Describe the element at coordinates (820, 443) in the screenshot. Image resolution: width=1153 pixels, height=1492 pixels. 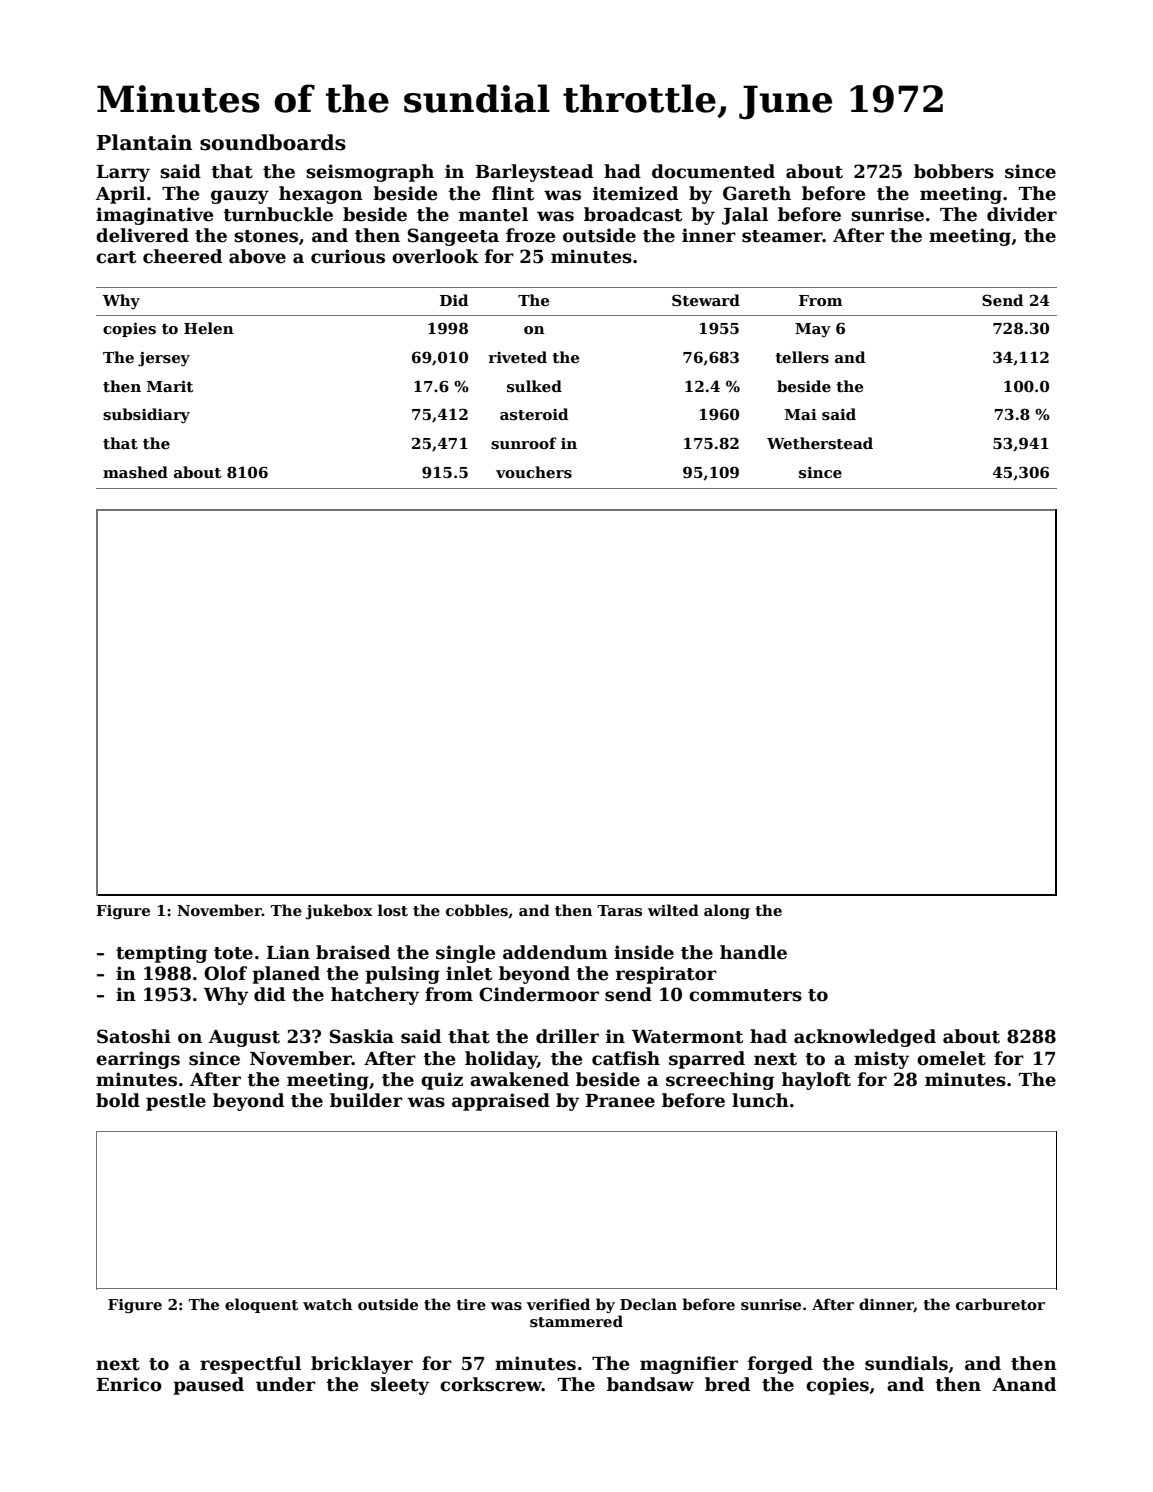
I see `Wetherstead` at that location.
